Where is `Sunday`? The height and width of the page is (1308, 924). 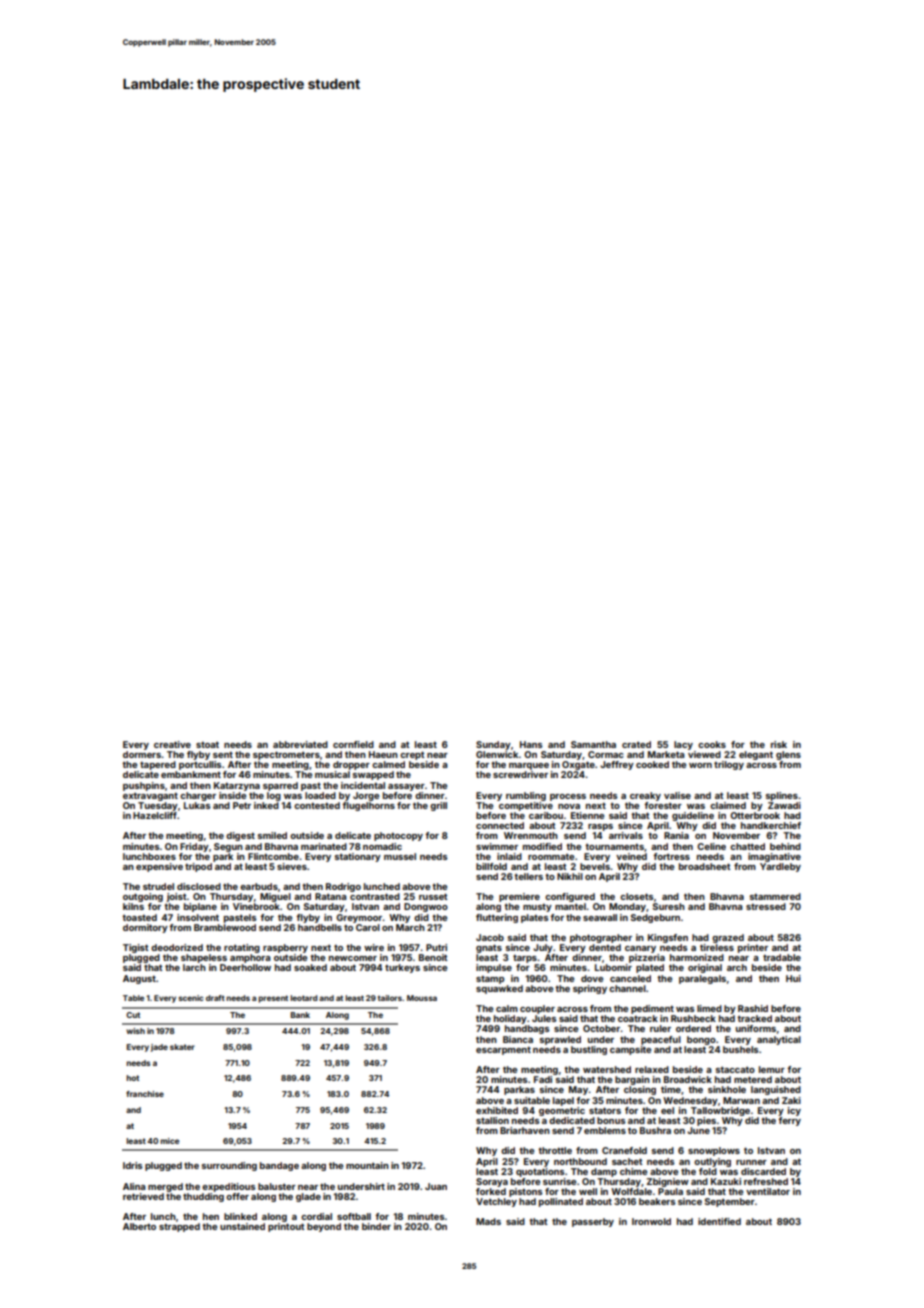 Sunday is located at coordinates (493, 745).
